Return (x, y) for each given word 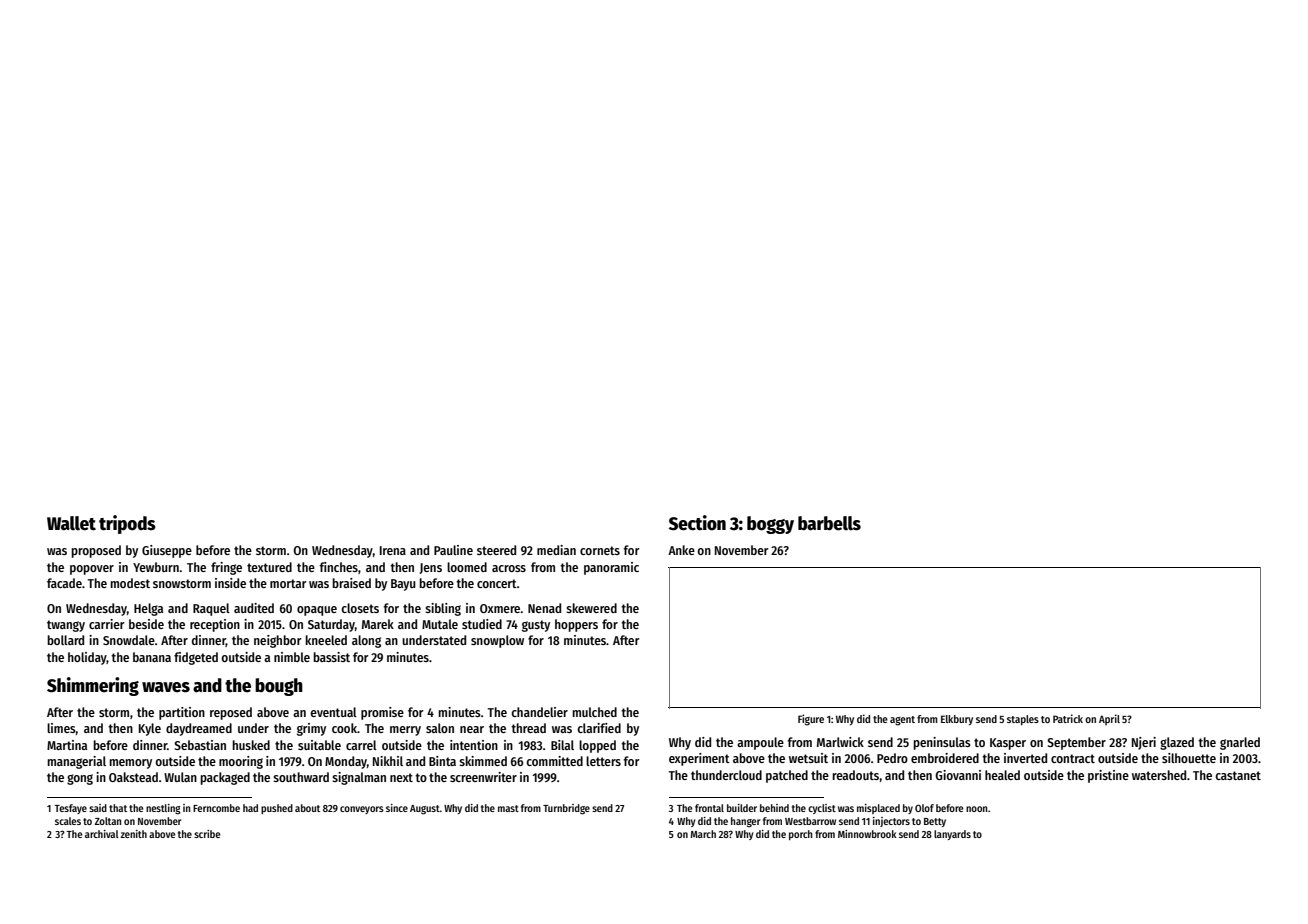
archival (102, 834)
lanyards (952, 835)
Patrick (1068, 718)
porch (800, 835)
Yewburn (156, 567)
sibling (443, 609)
